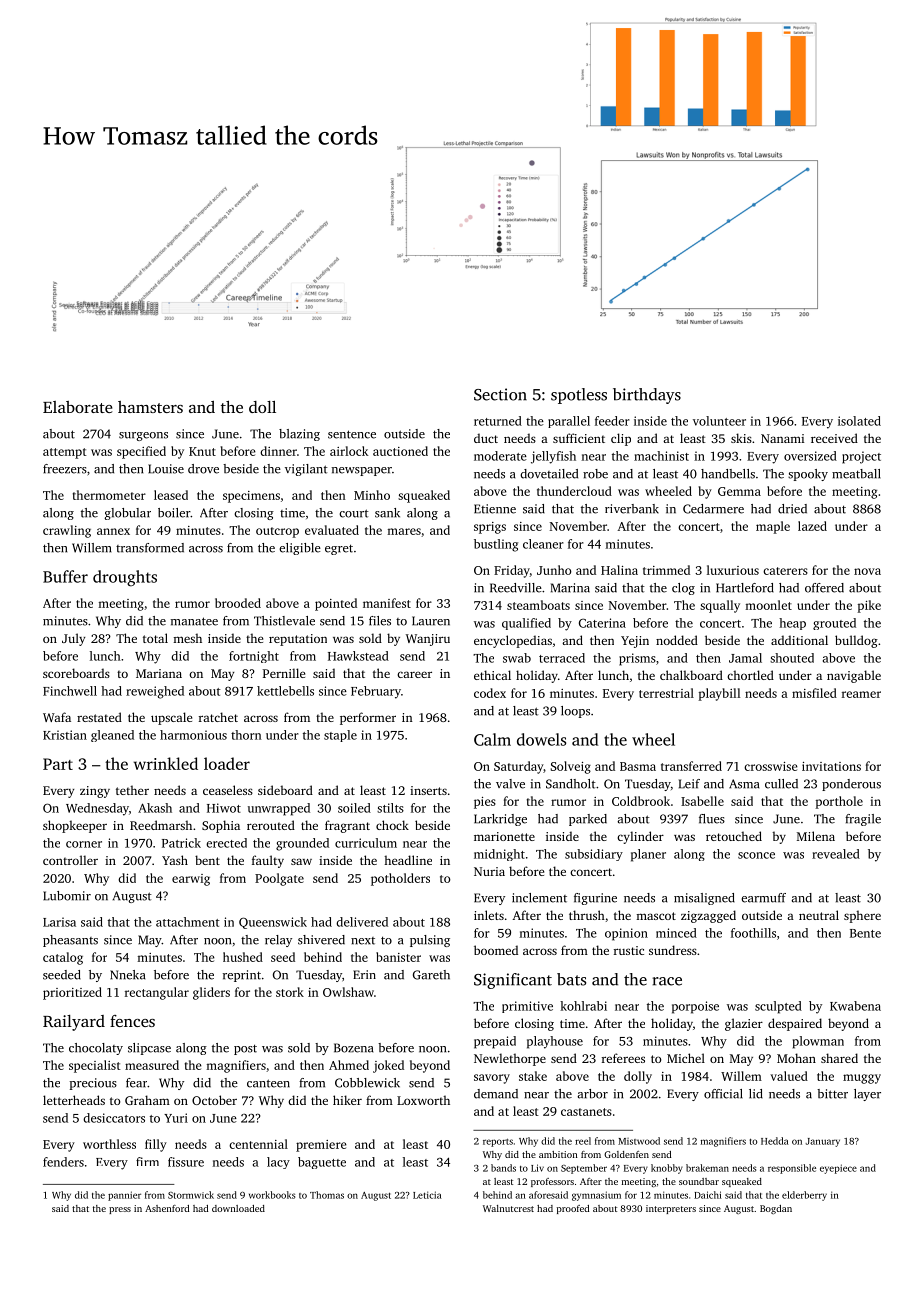 The height and width of the page is (1308, 924). I want to click on meatball, so click(856, 474).
